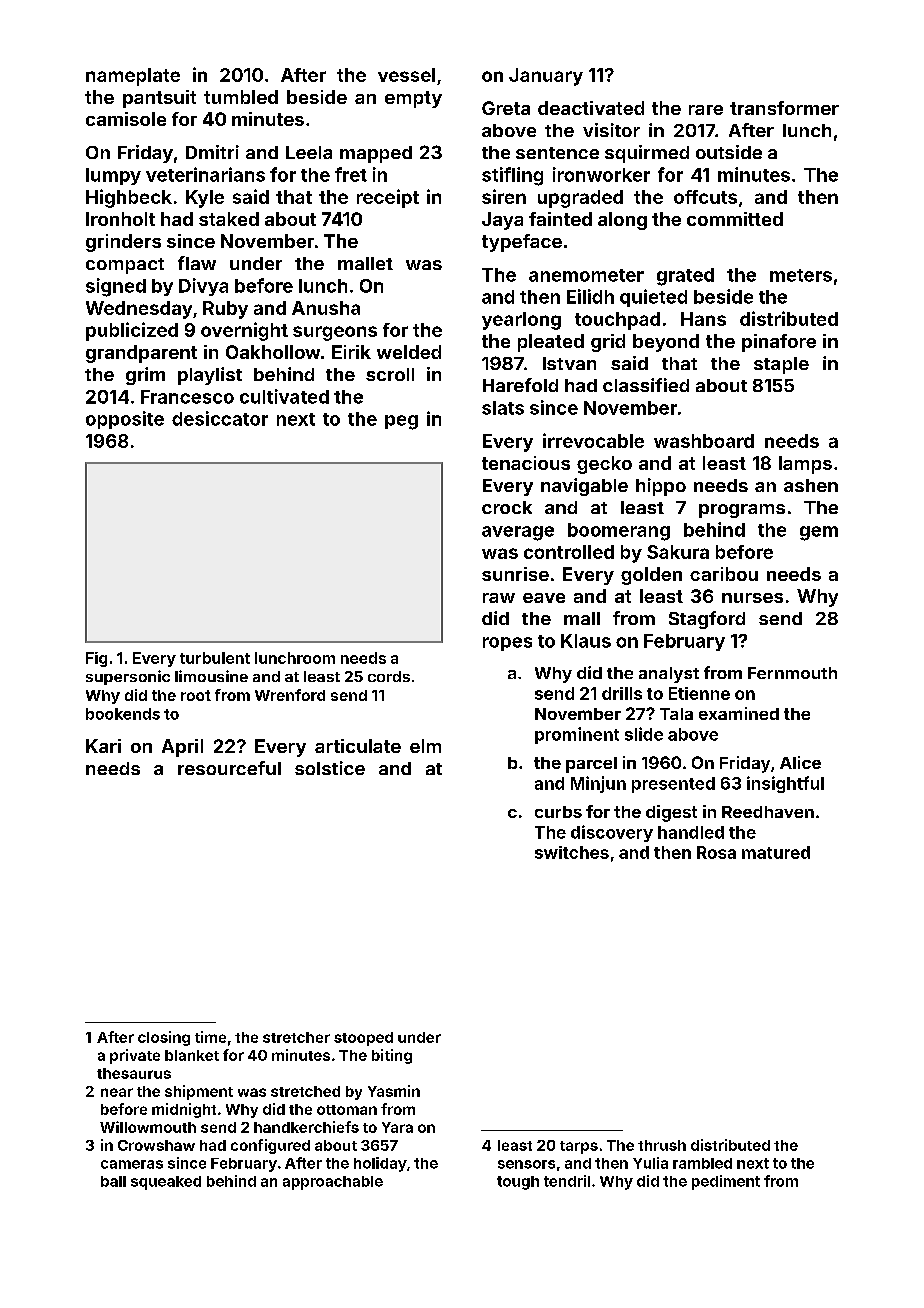 This page has height=1308, width=924. What do you see at coordinates (133, 77) in the page?
I see `nameplate` at bounding box center [133, 77].
